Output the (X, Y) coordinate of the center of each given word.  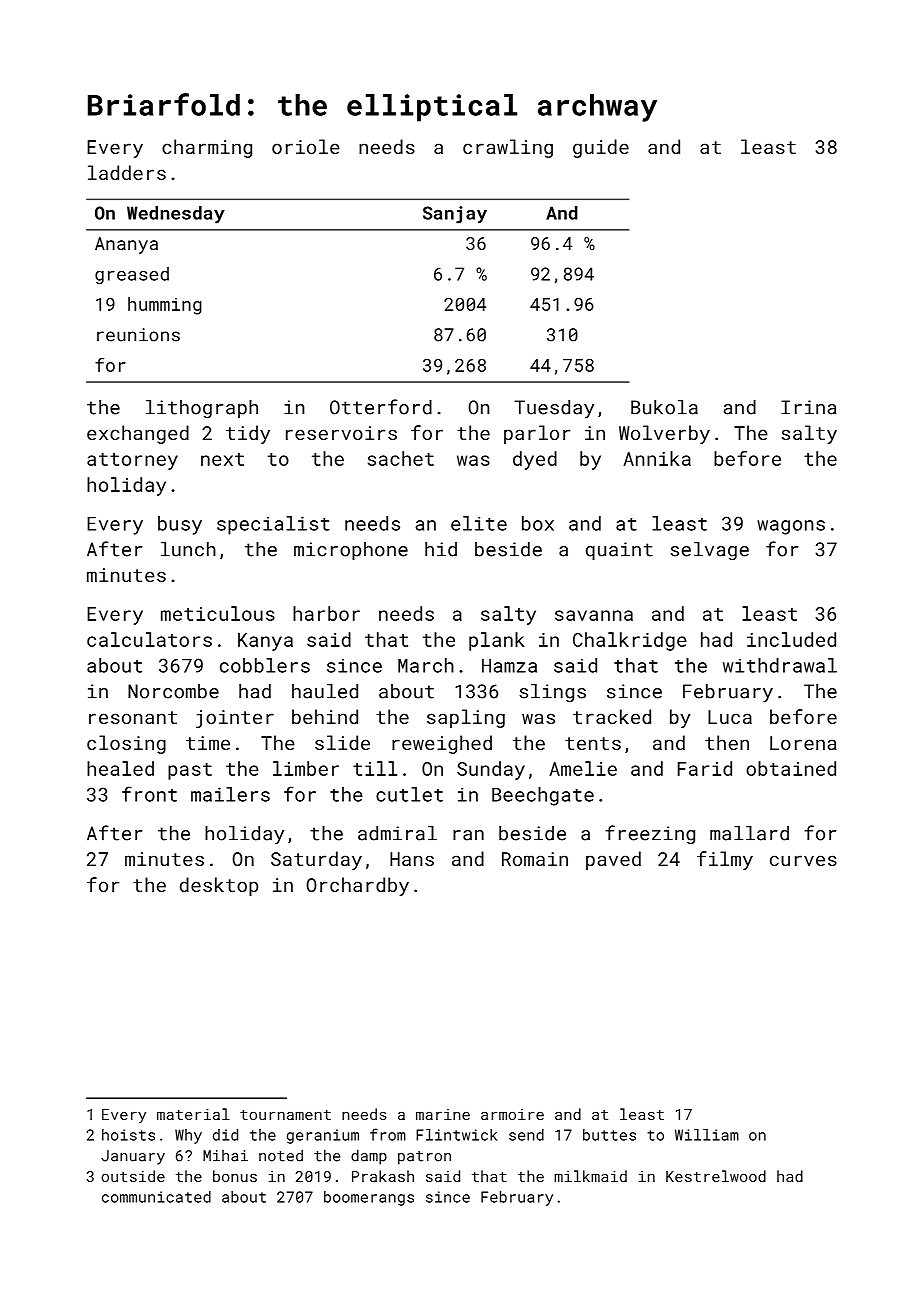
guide (601, 148)
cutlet (409, 794)
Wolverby (664, 434)
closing (126, 744)
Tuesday (554, 409)
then (727, 742)
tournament (285, 1115)
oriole (306, 146)
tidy (248, 434)
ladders (127, 172)
